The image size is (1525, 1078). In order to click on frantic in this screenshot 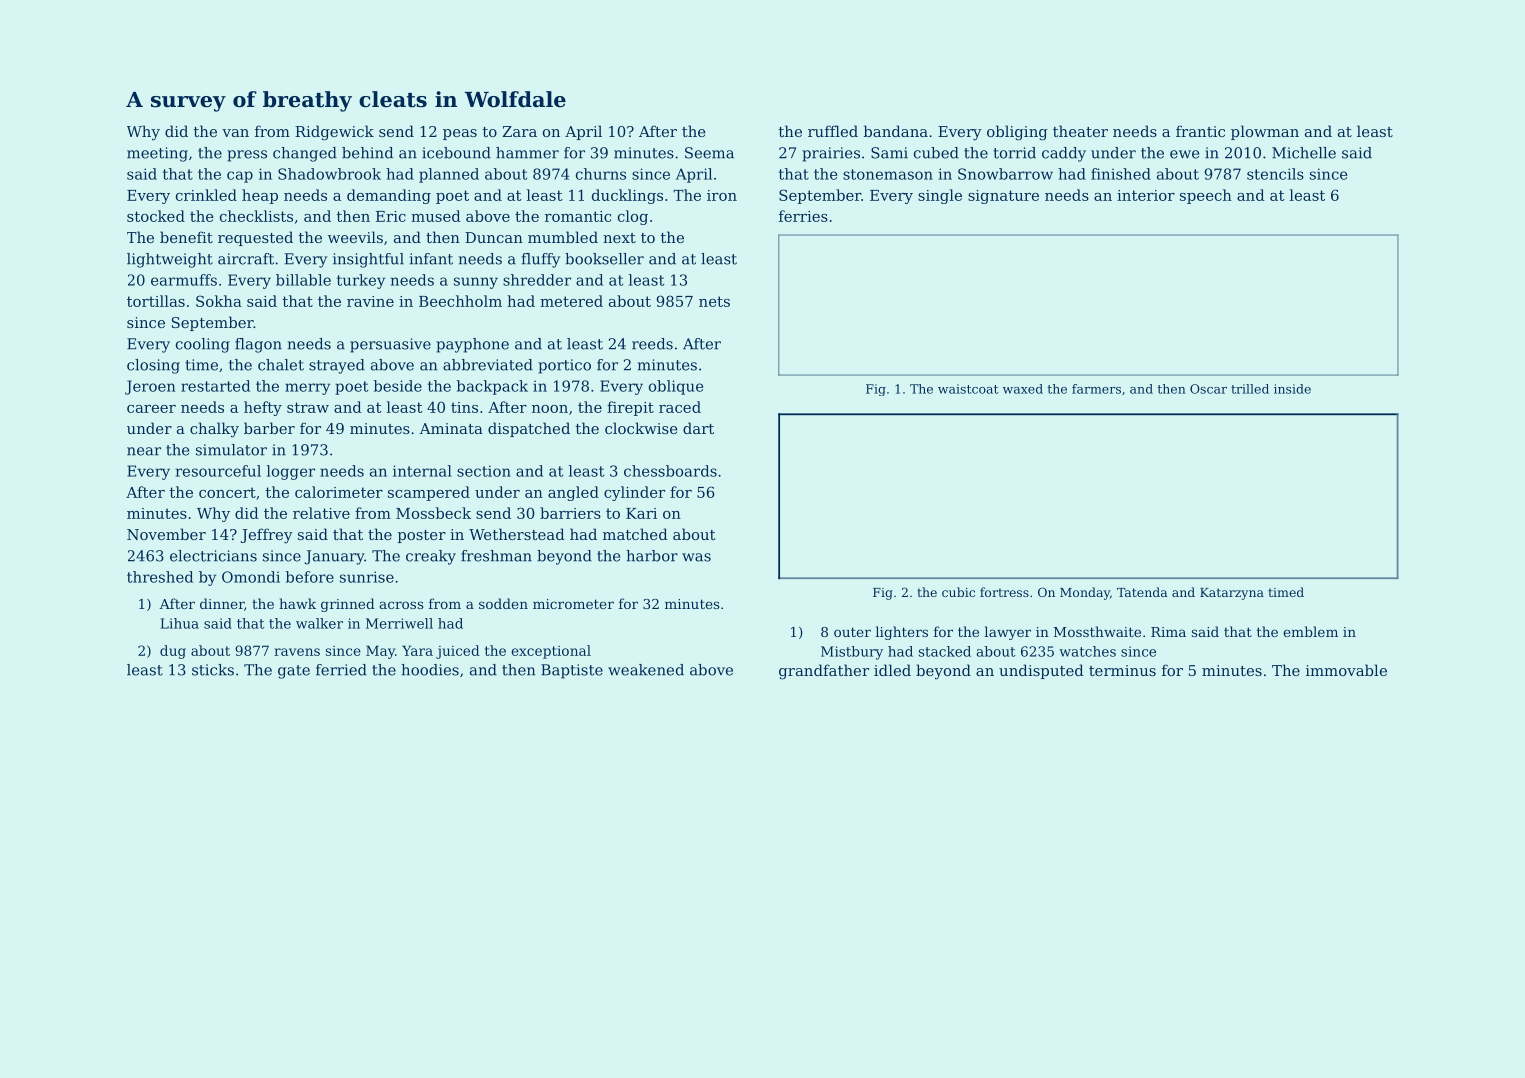, I will do `click(1200, 131)`.
